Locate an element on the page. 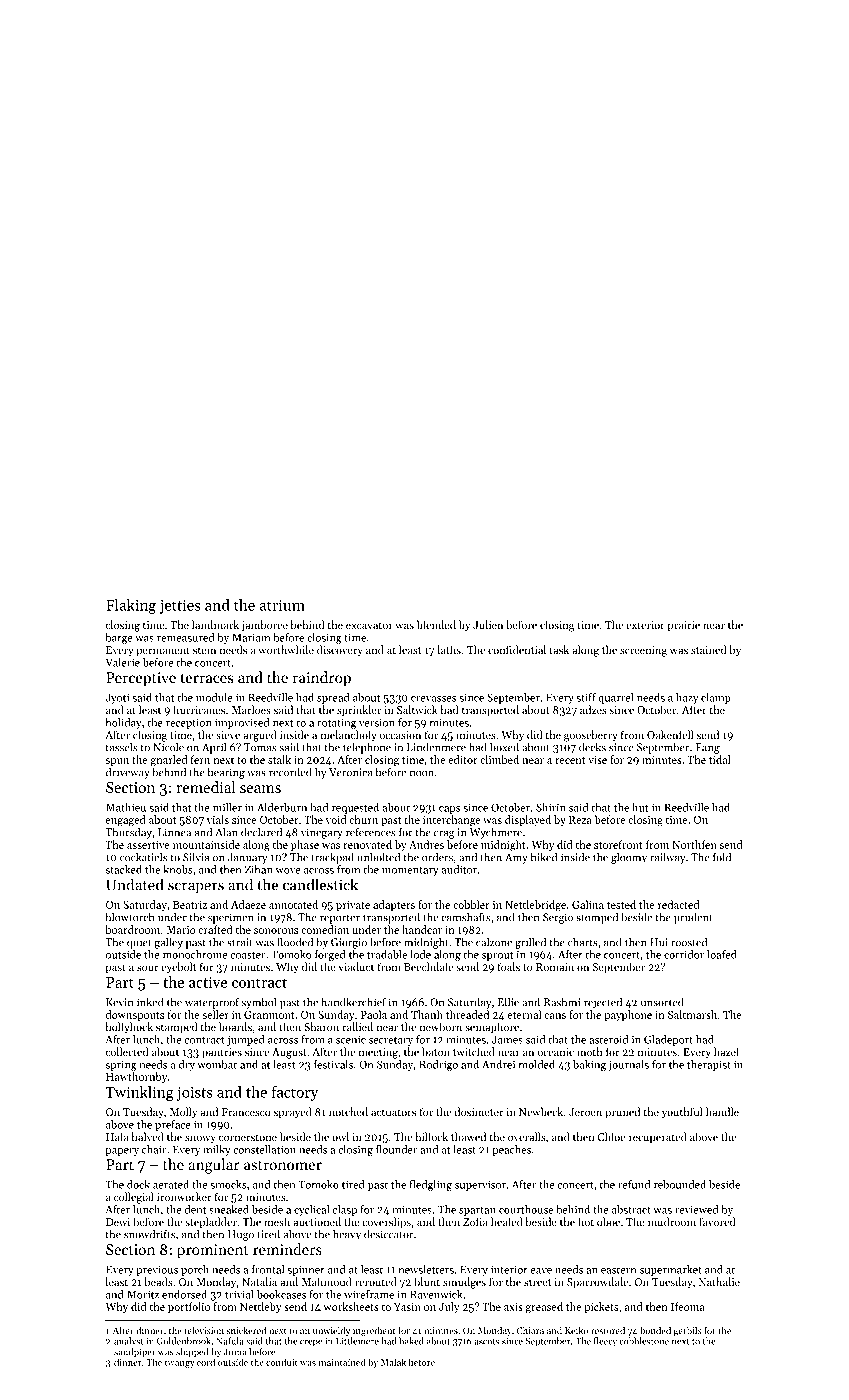  sprinkler is located at coordinates (359, 711).
